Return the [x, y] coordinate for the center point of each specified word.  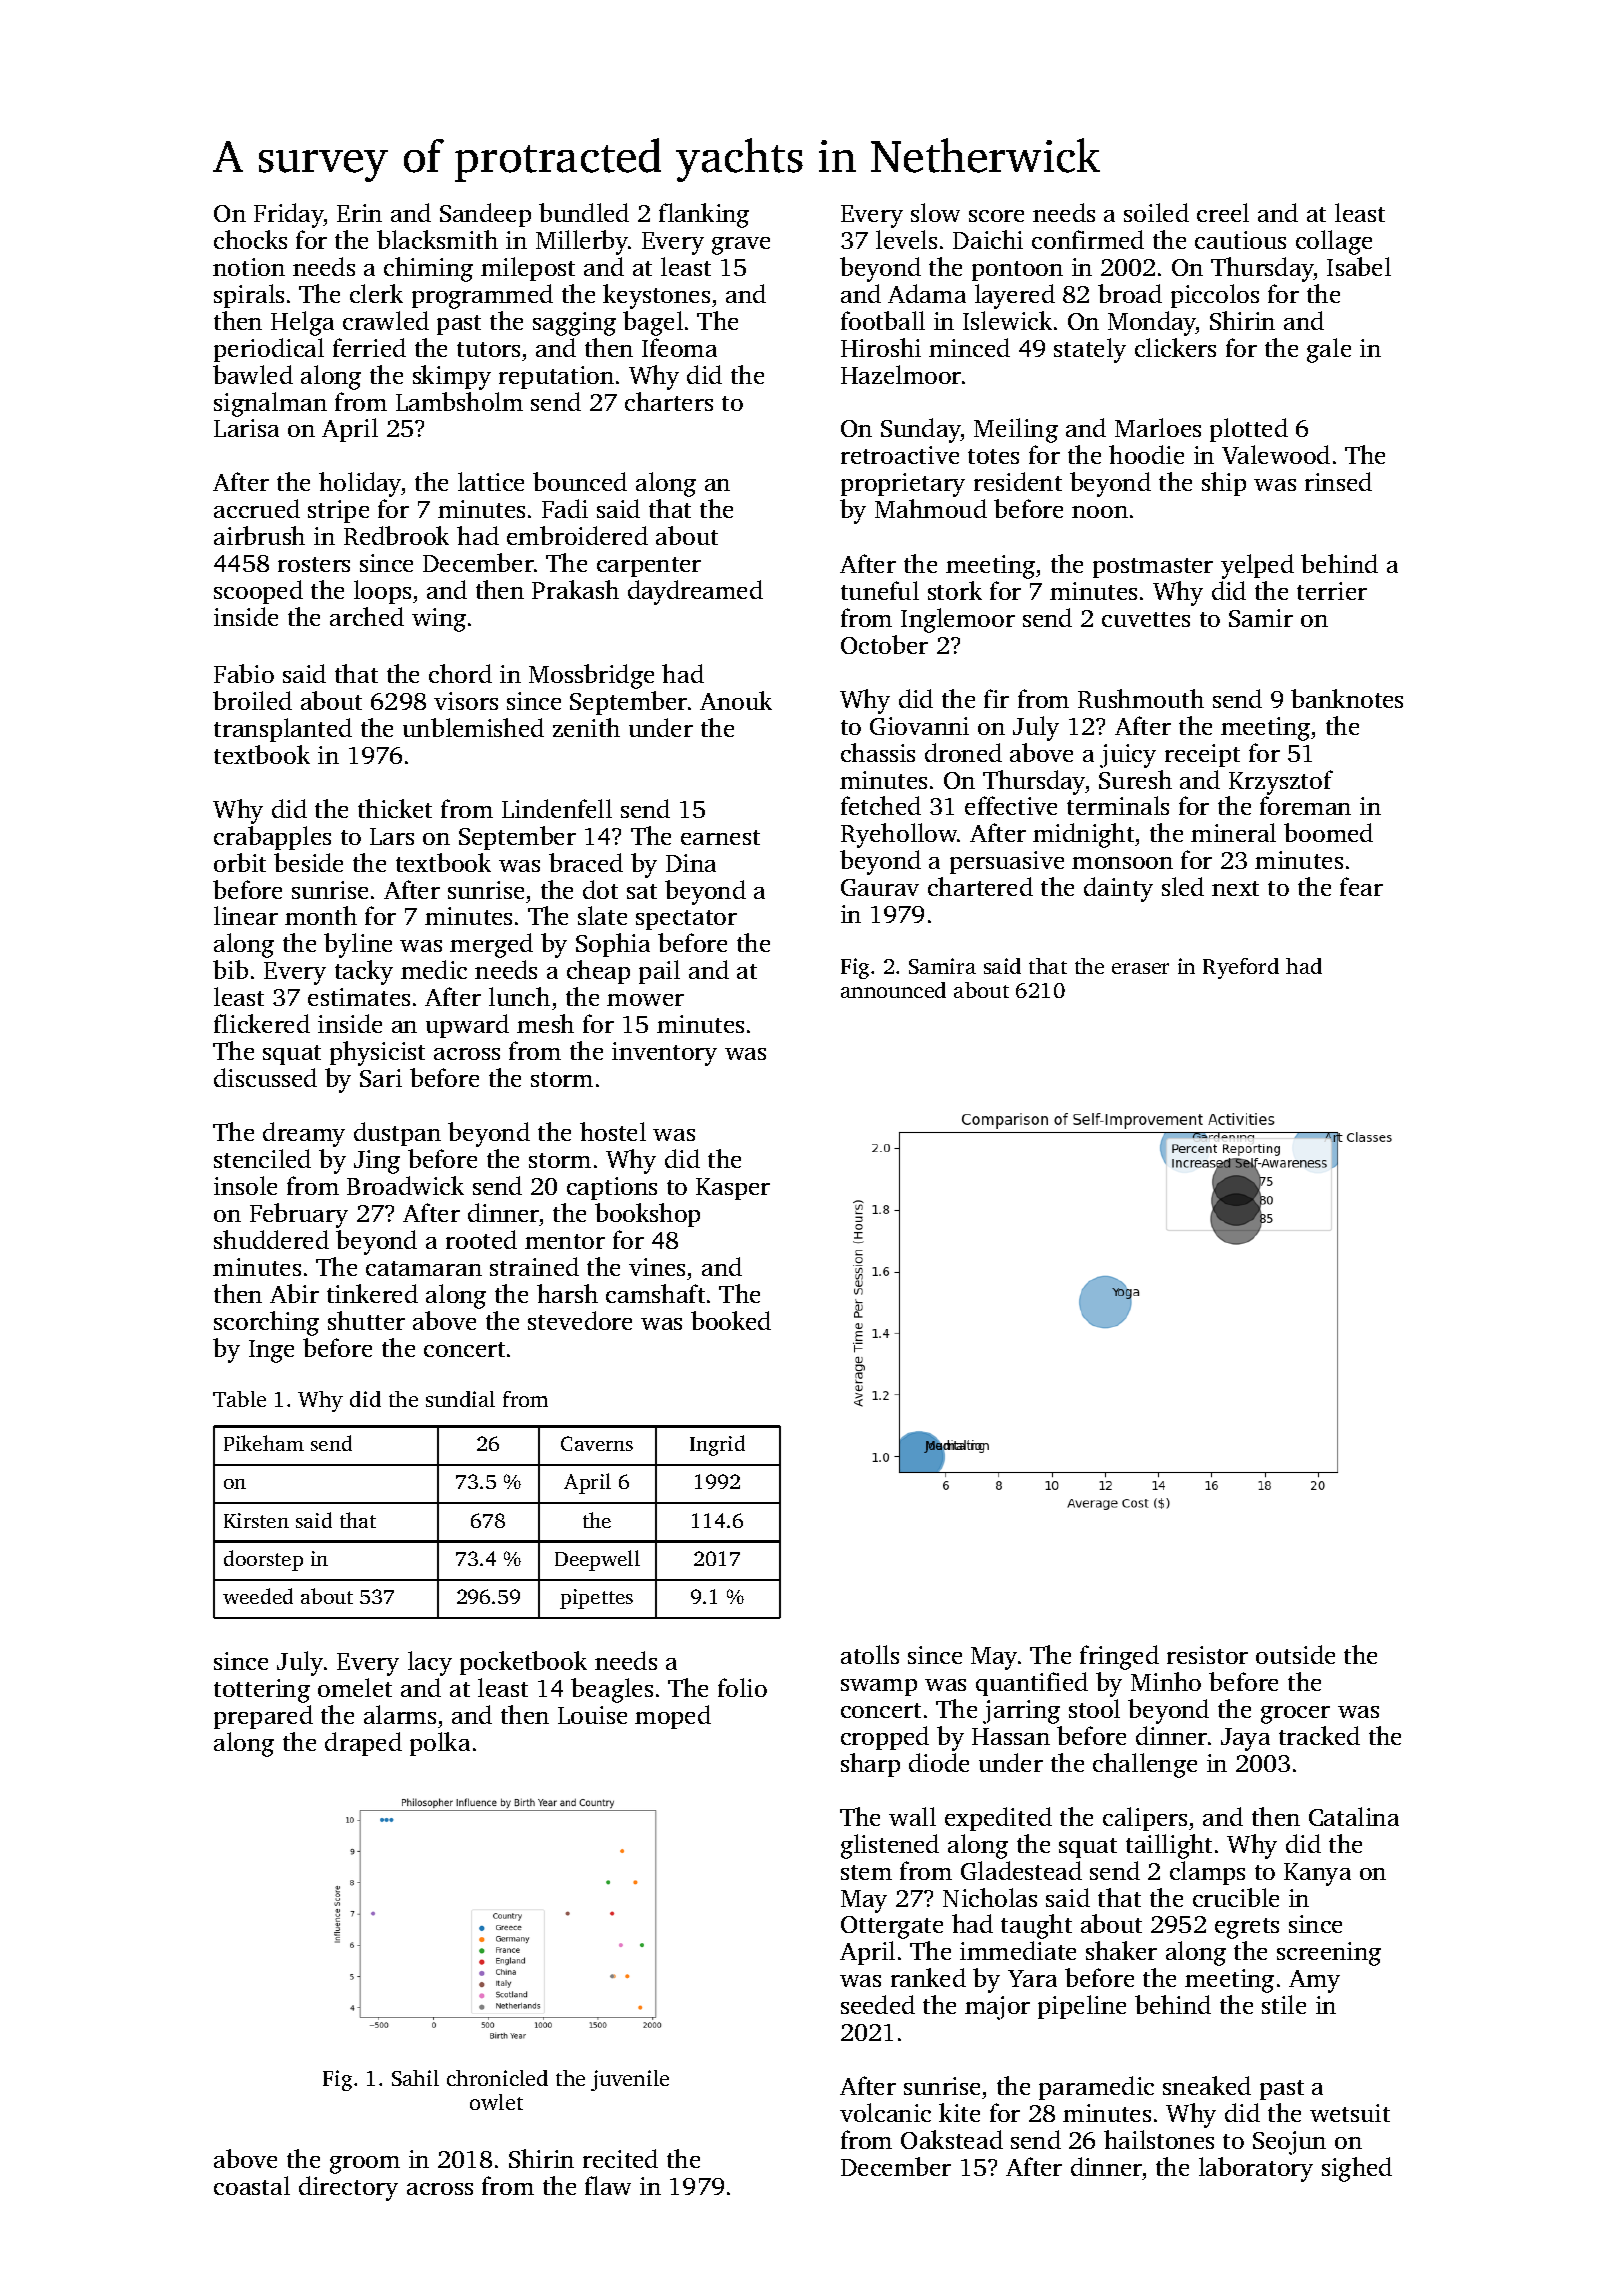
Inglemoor [958, 620]
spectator [686, 920]
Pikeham [264, 1443]
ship [1224, 484]
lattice [491, 481]
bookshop [647, 1215]
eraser [1140, 968]
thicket [395, 808]
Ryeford [1241, 968]
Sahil [415, 2078]
